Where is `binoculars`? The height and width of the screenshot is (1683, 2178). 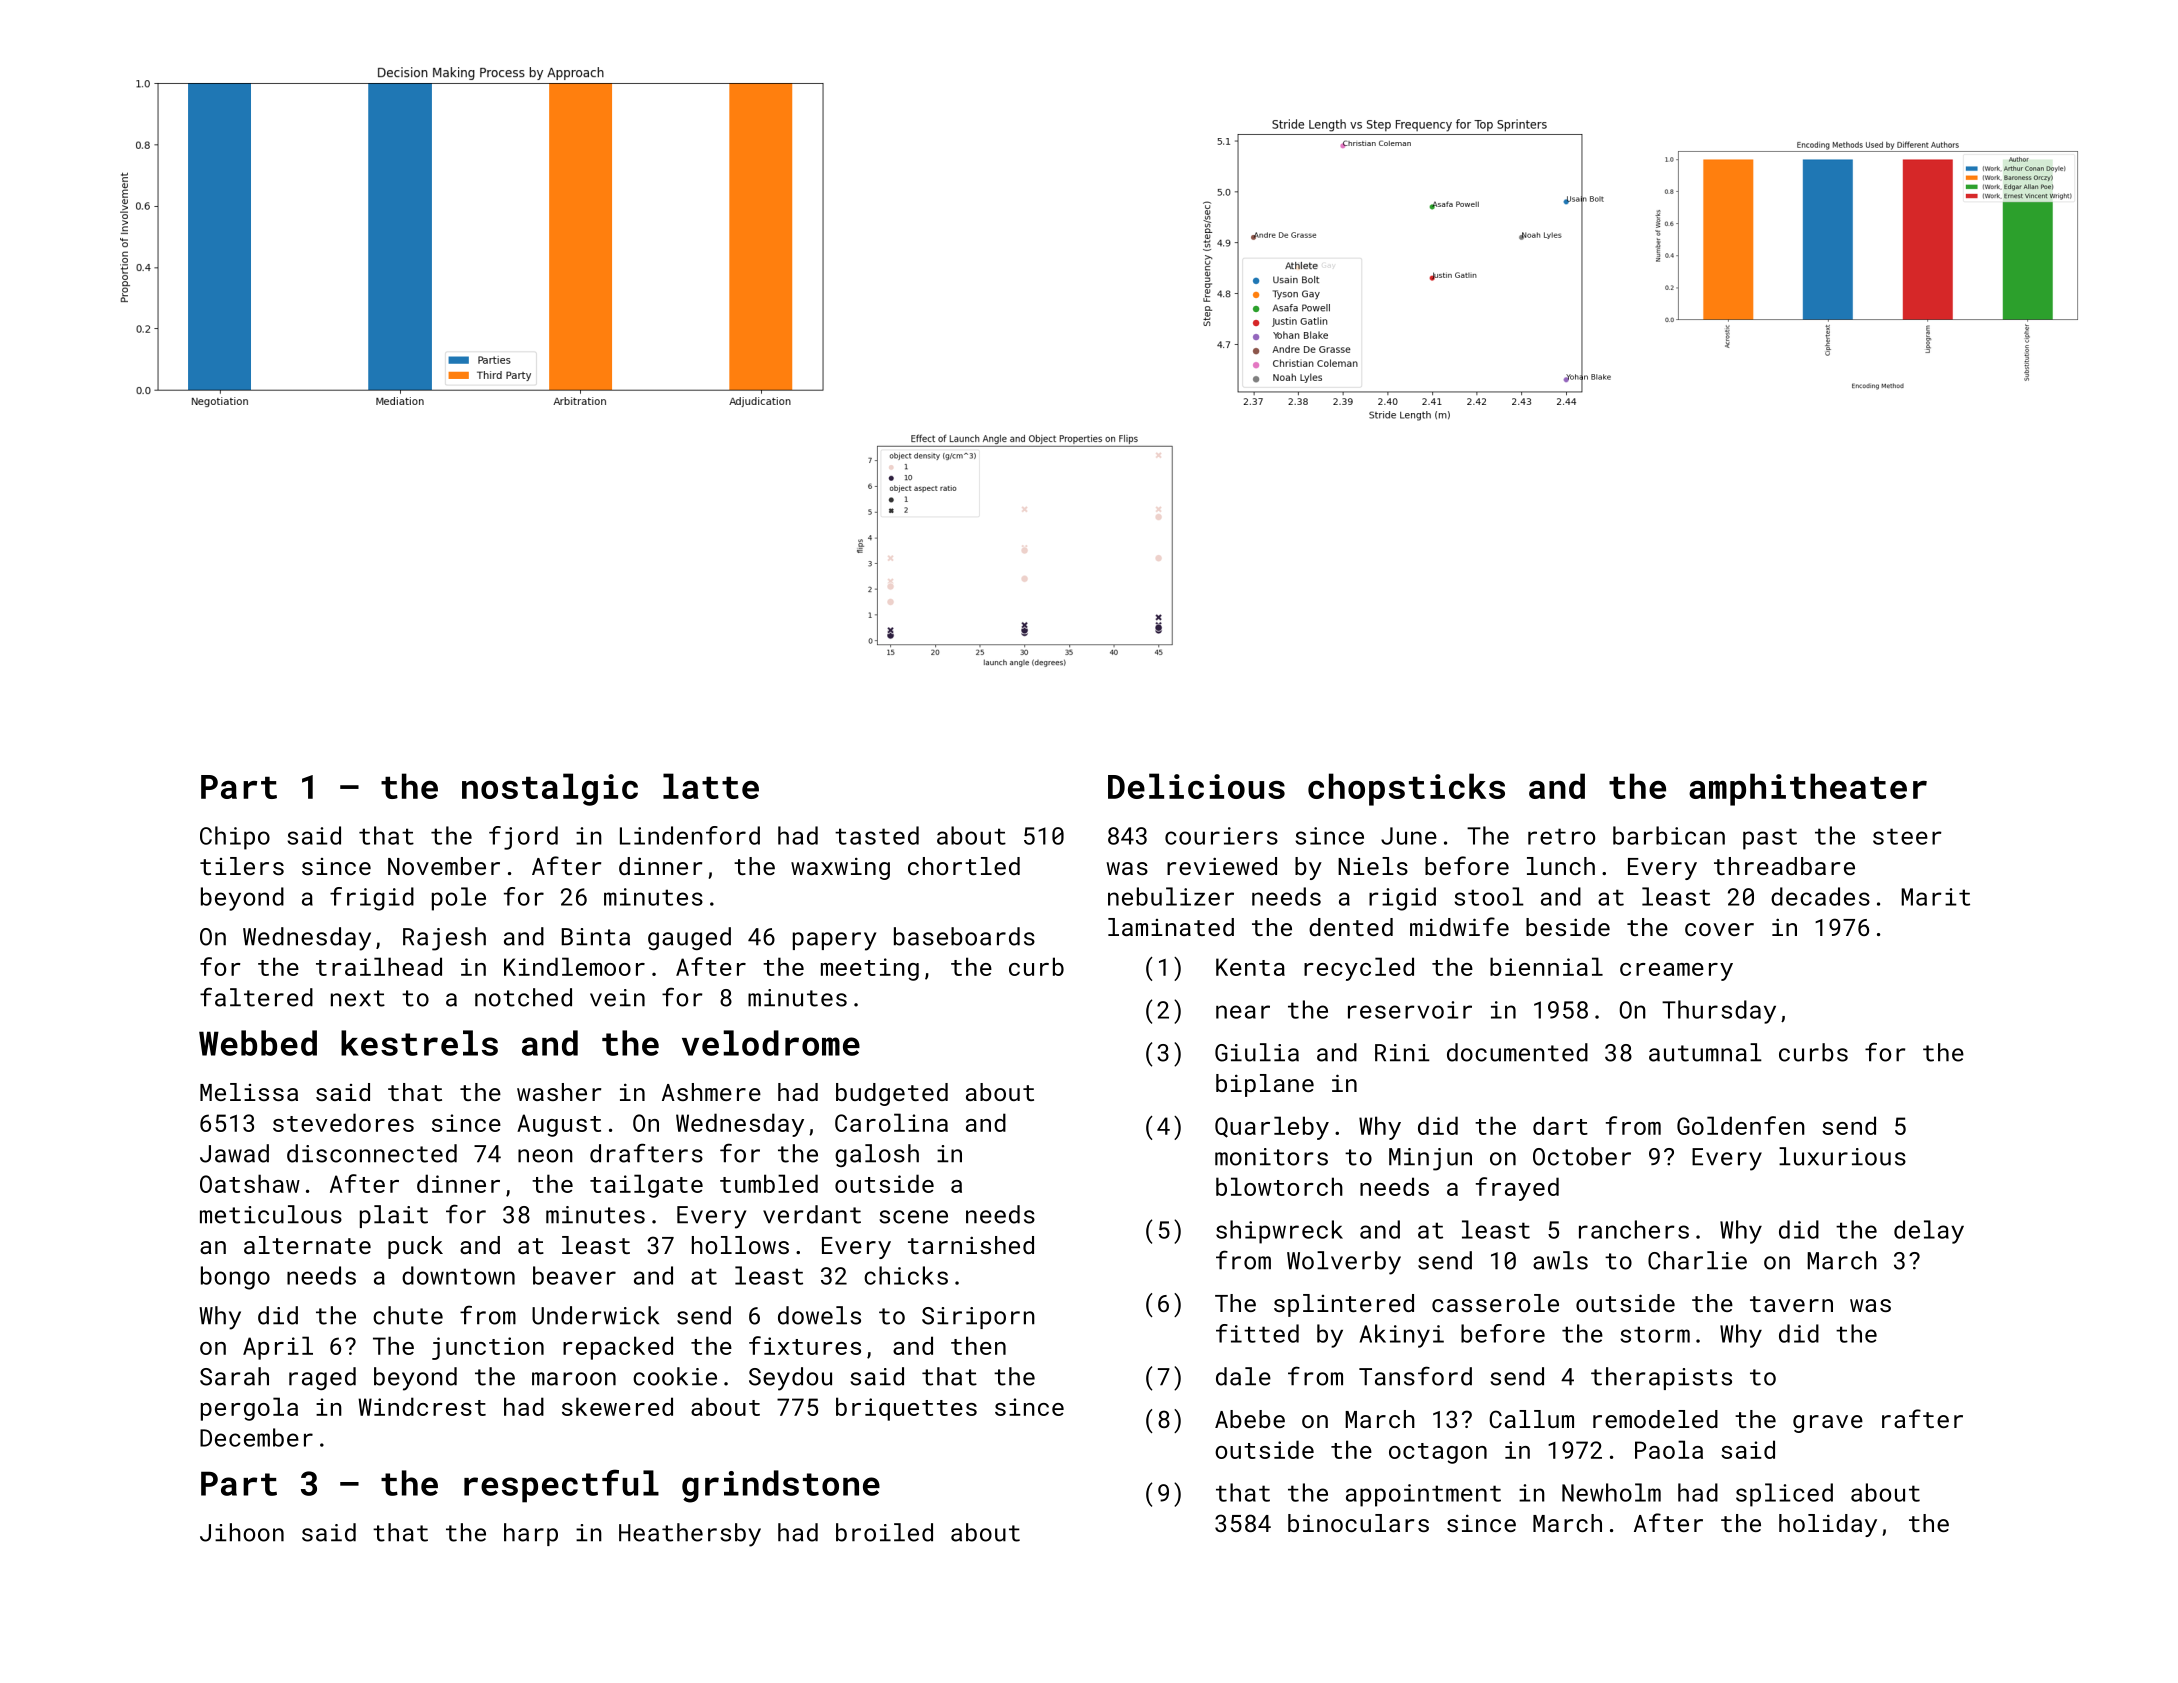
binoculars is located at coordinates (1358, 1523).
